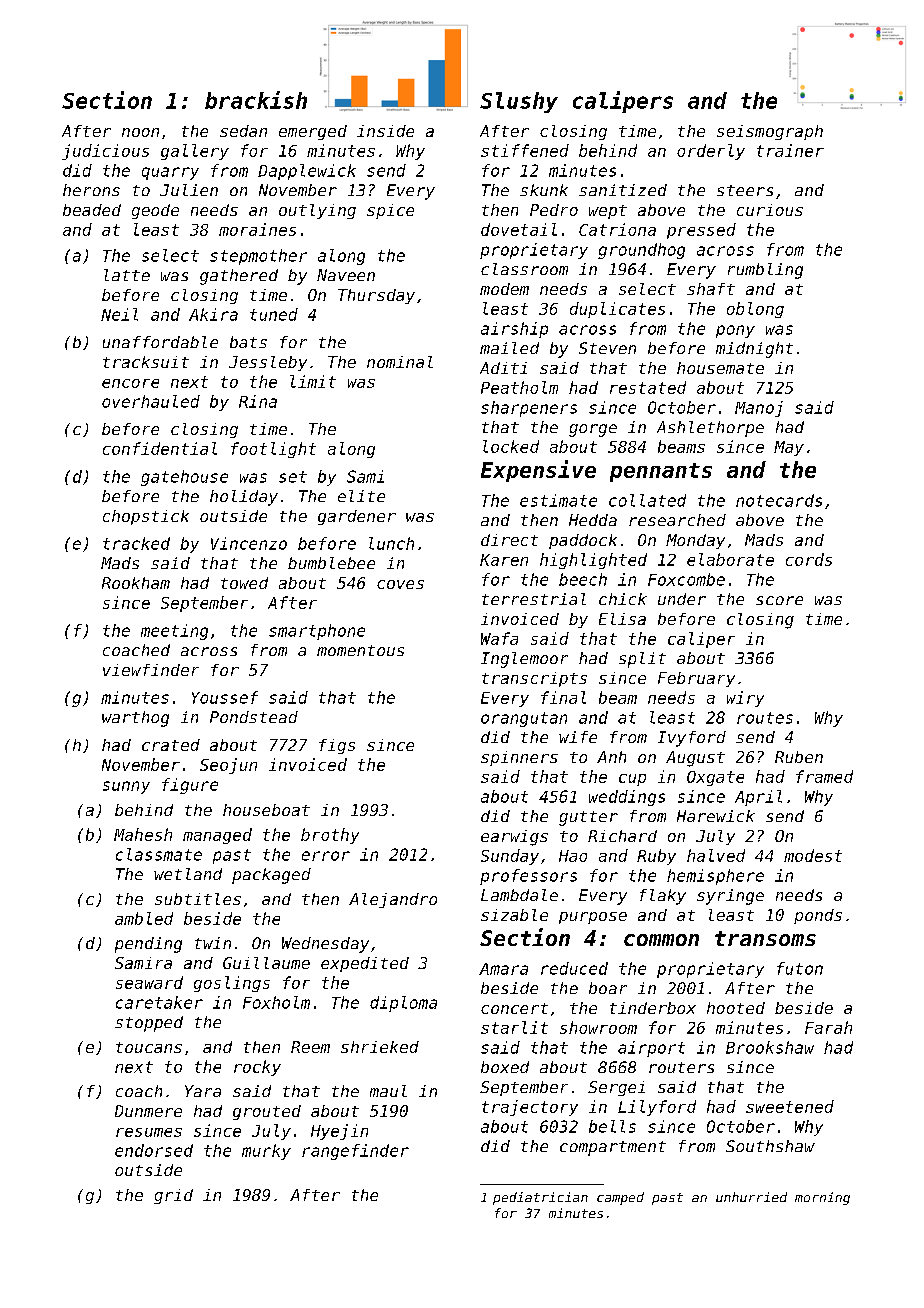 This screenshot has height=1308, width=924. I want to click on Slushy, so click(519, 102).
